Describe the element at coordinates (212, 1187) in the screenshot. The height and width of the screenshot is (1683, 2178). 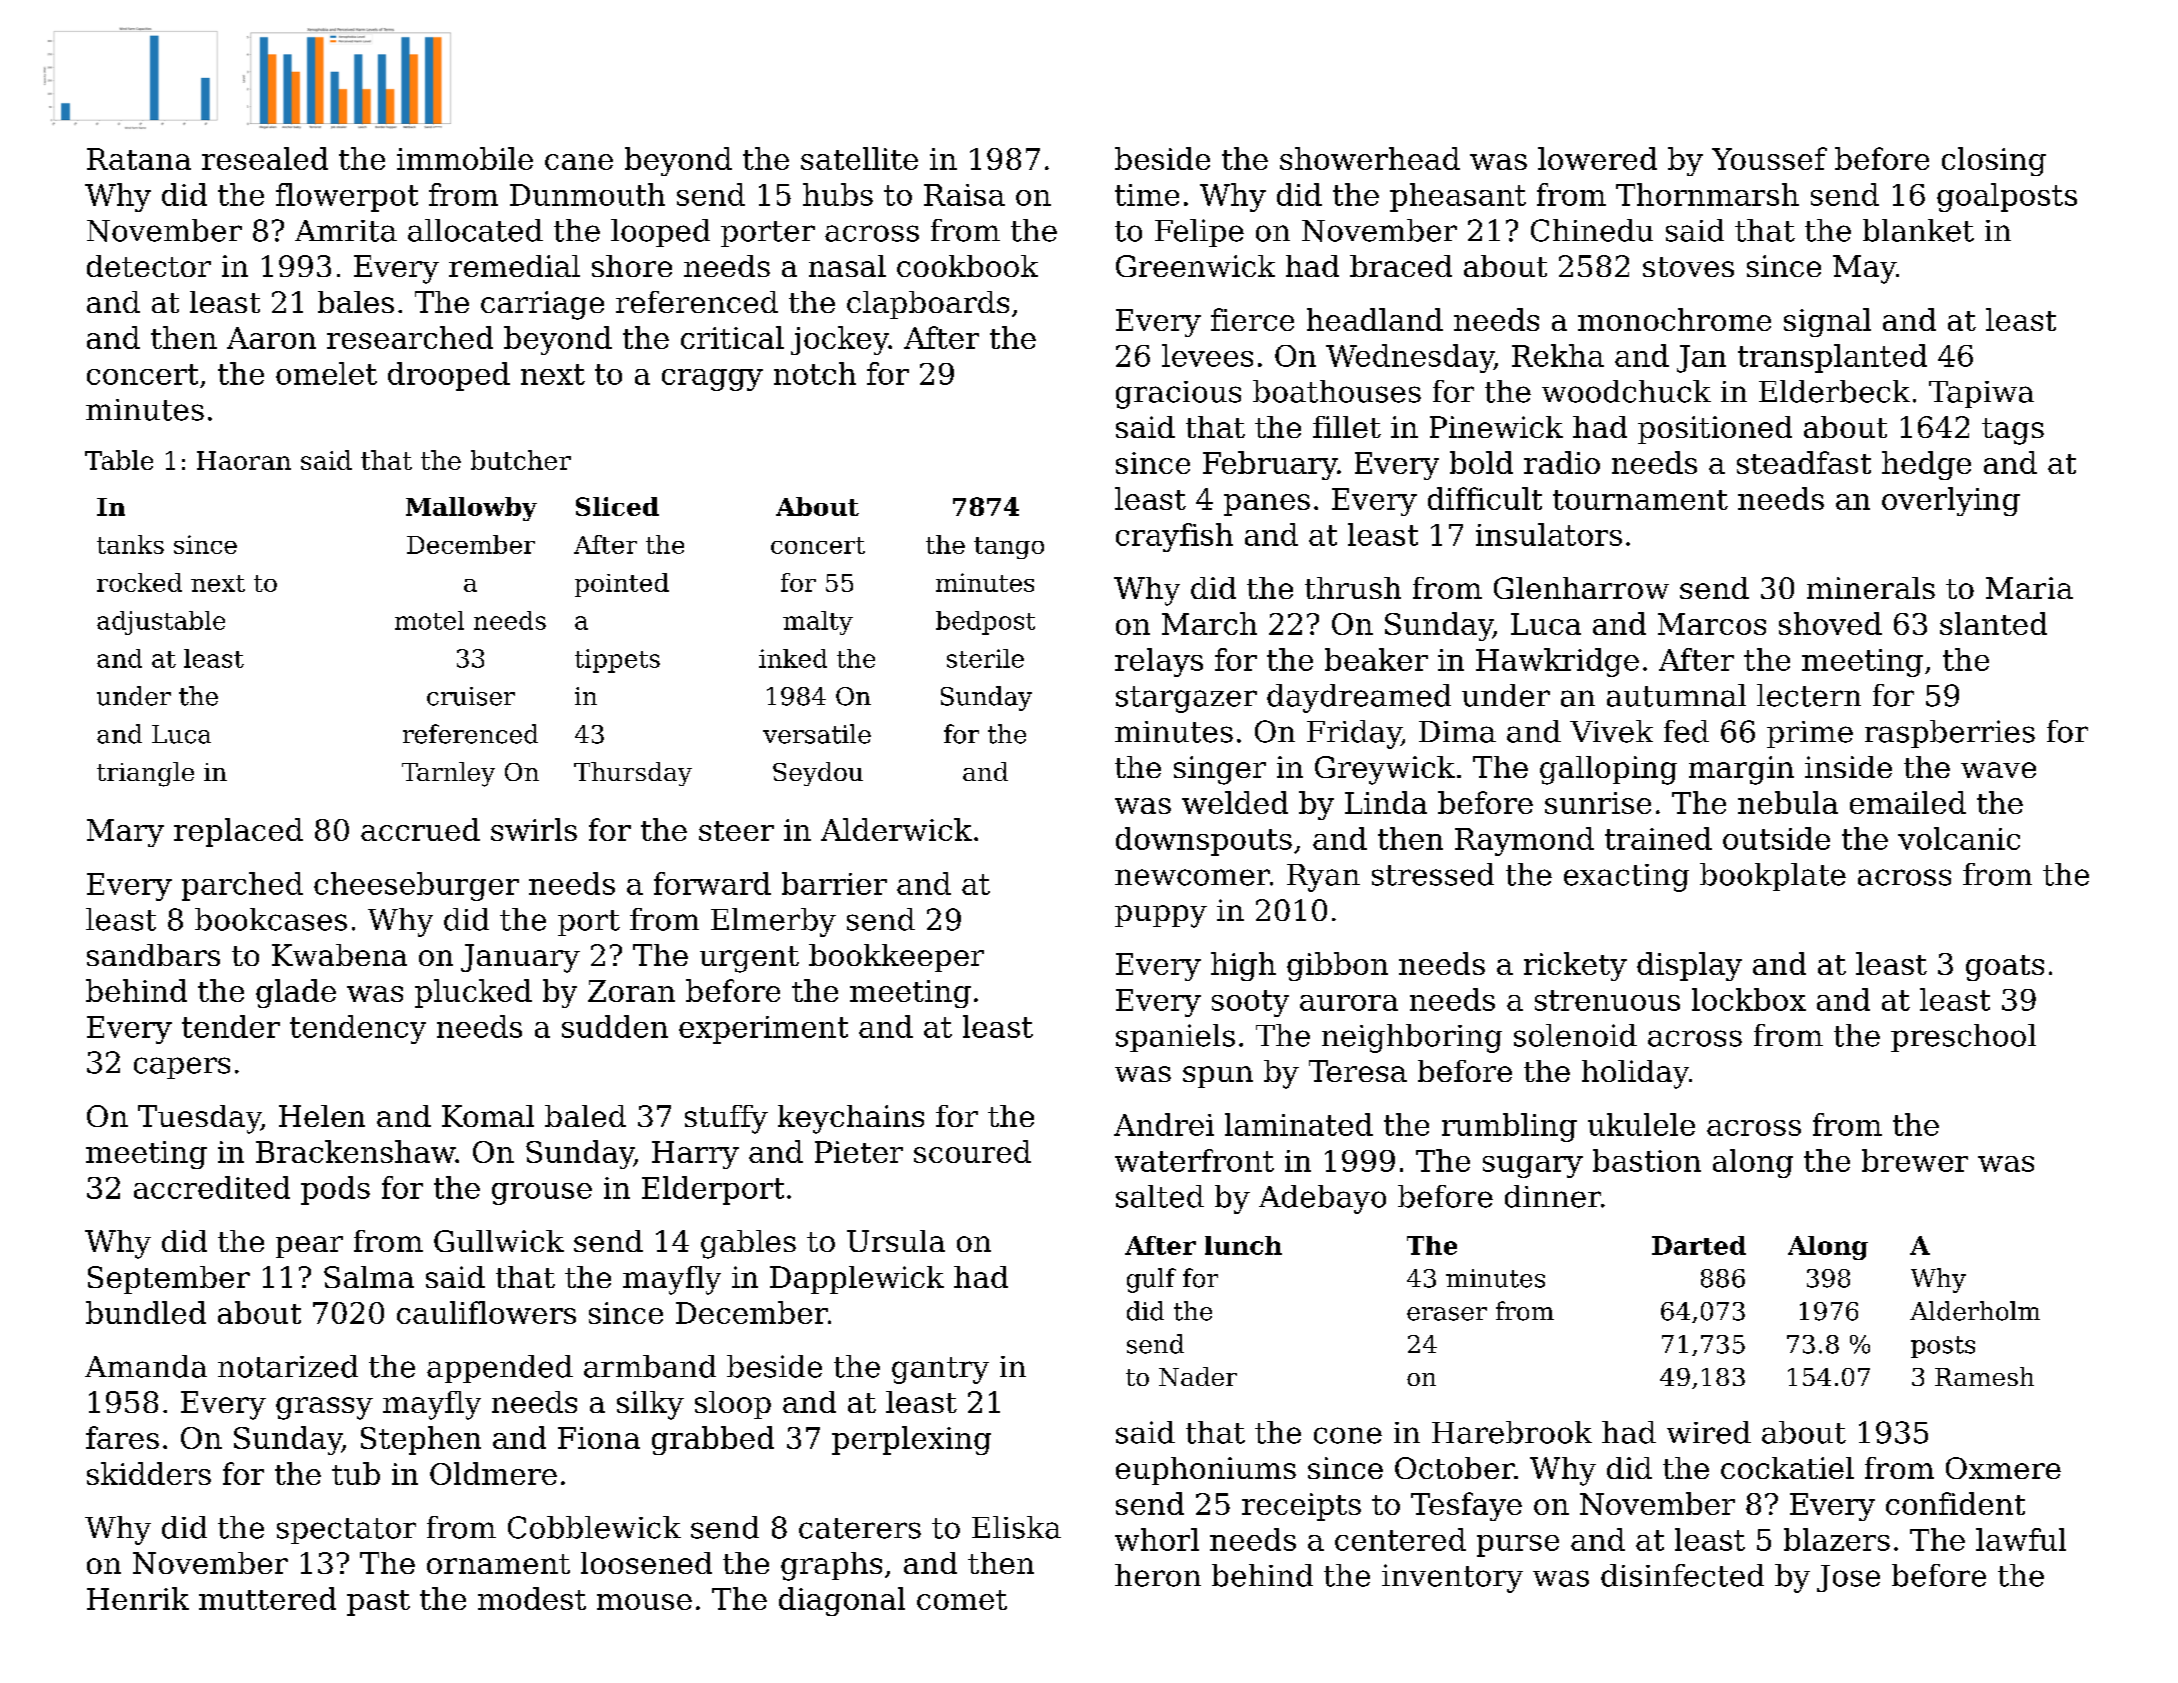
I see `accredited` at that location.
